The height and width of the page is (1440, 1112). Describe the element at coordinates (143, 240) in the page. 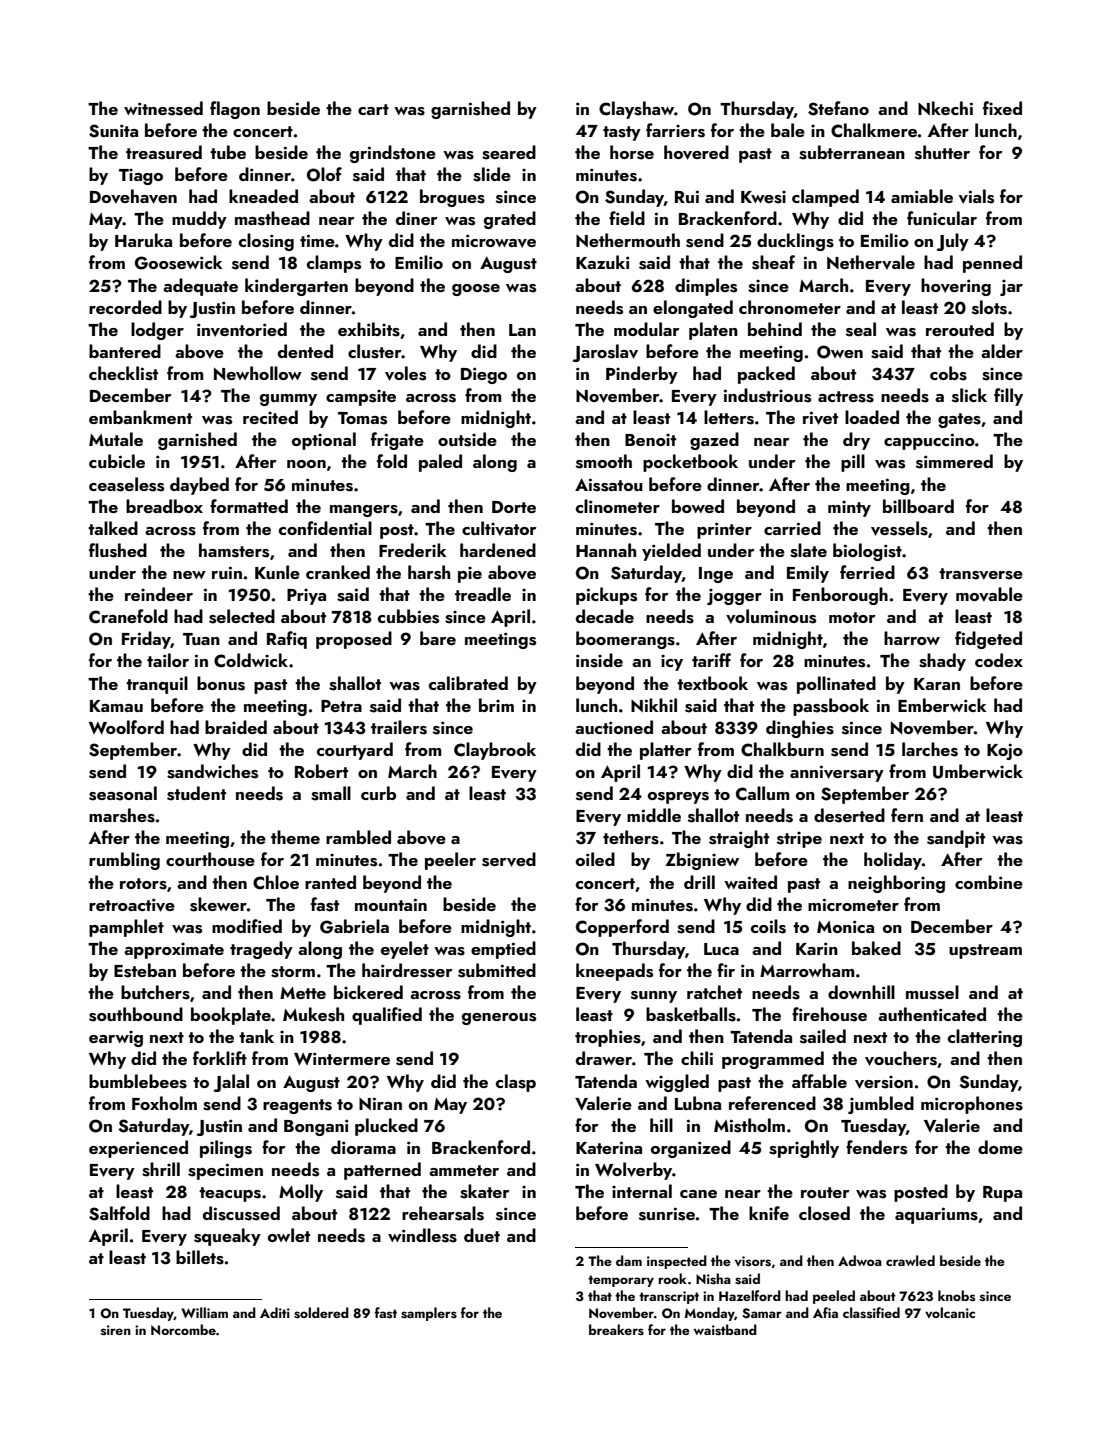

I see `Haruka` at that location.
